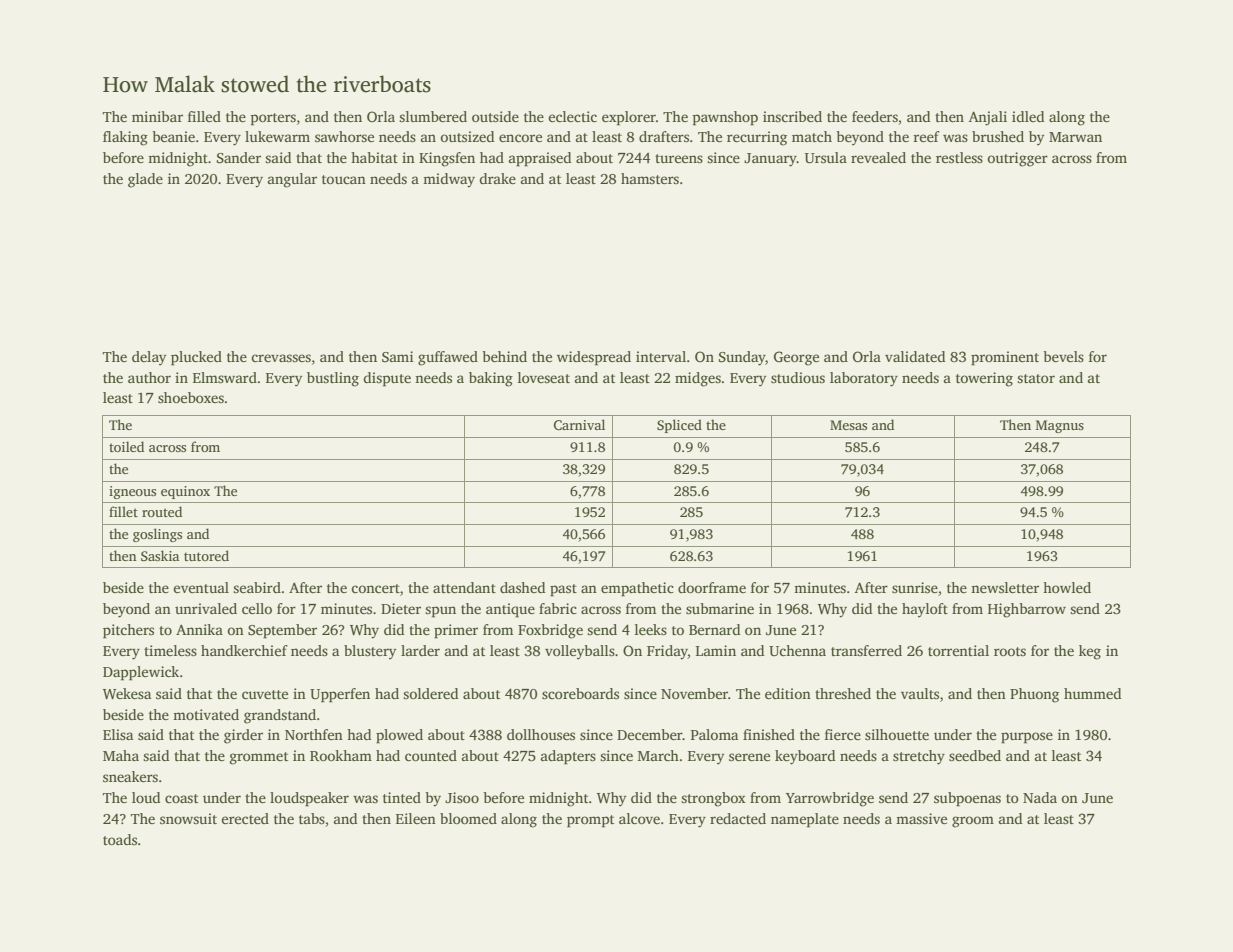 The image size is (1233, 952). What do you see at coordinates (958, 650) in the screenshot?
I see `torrential` at bounding box center [958, 650].
